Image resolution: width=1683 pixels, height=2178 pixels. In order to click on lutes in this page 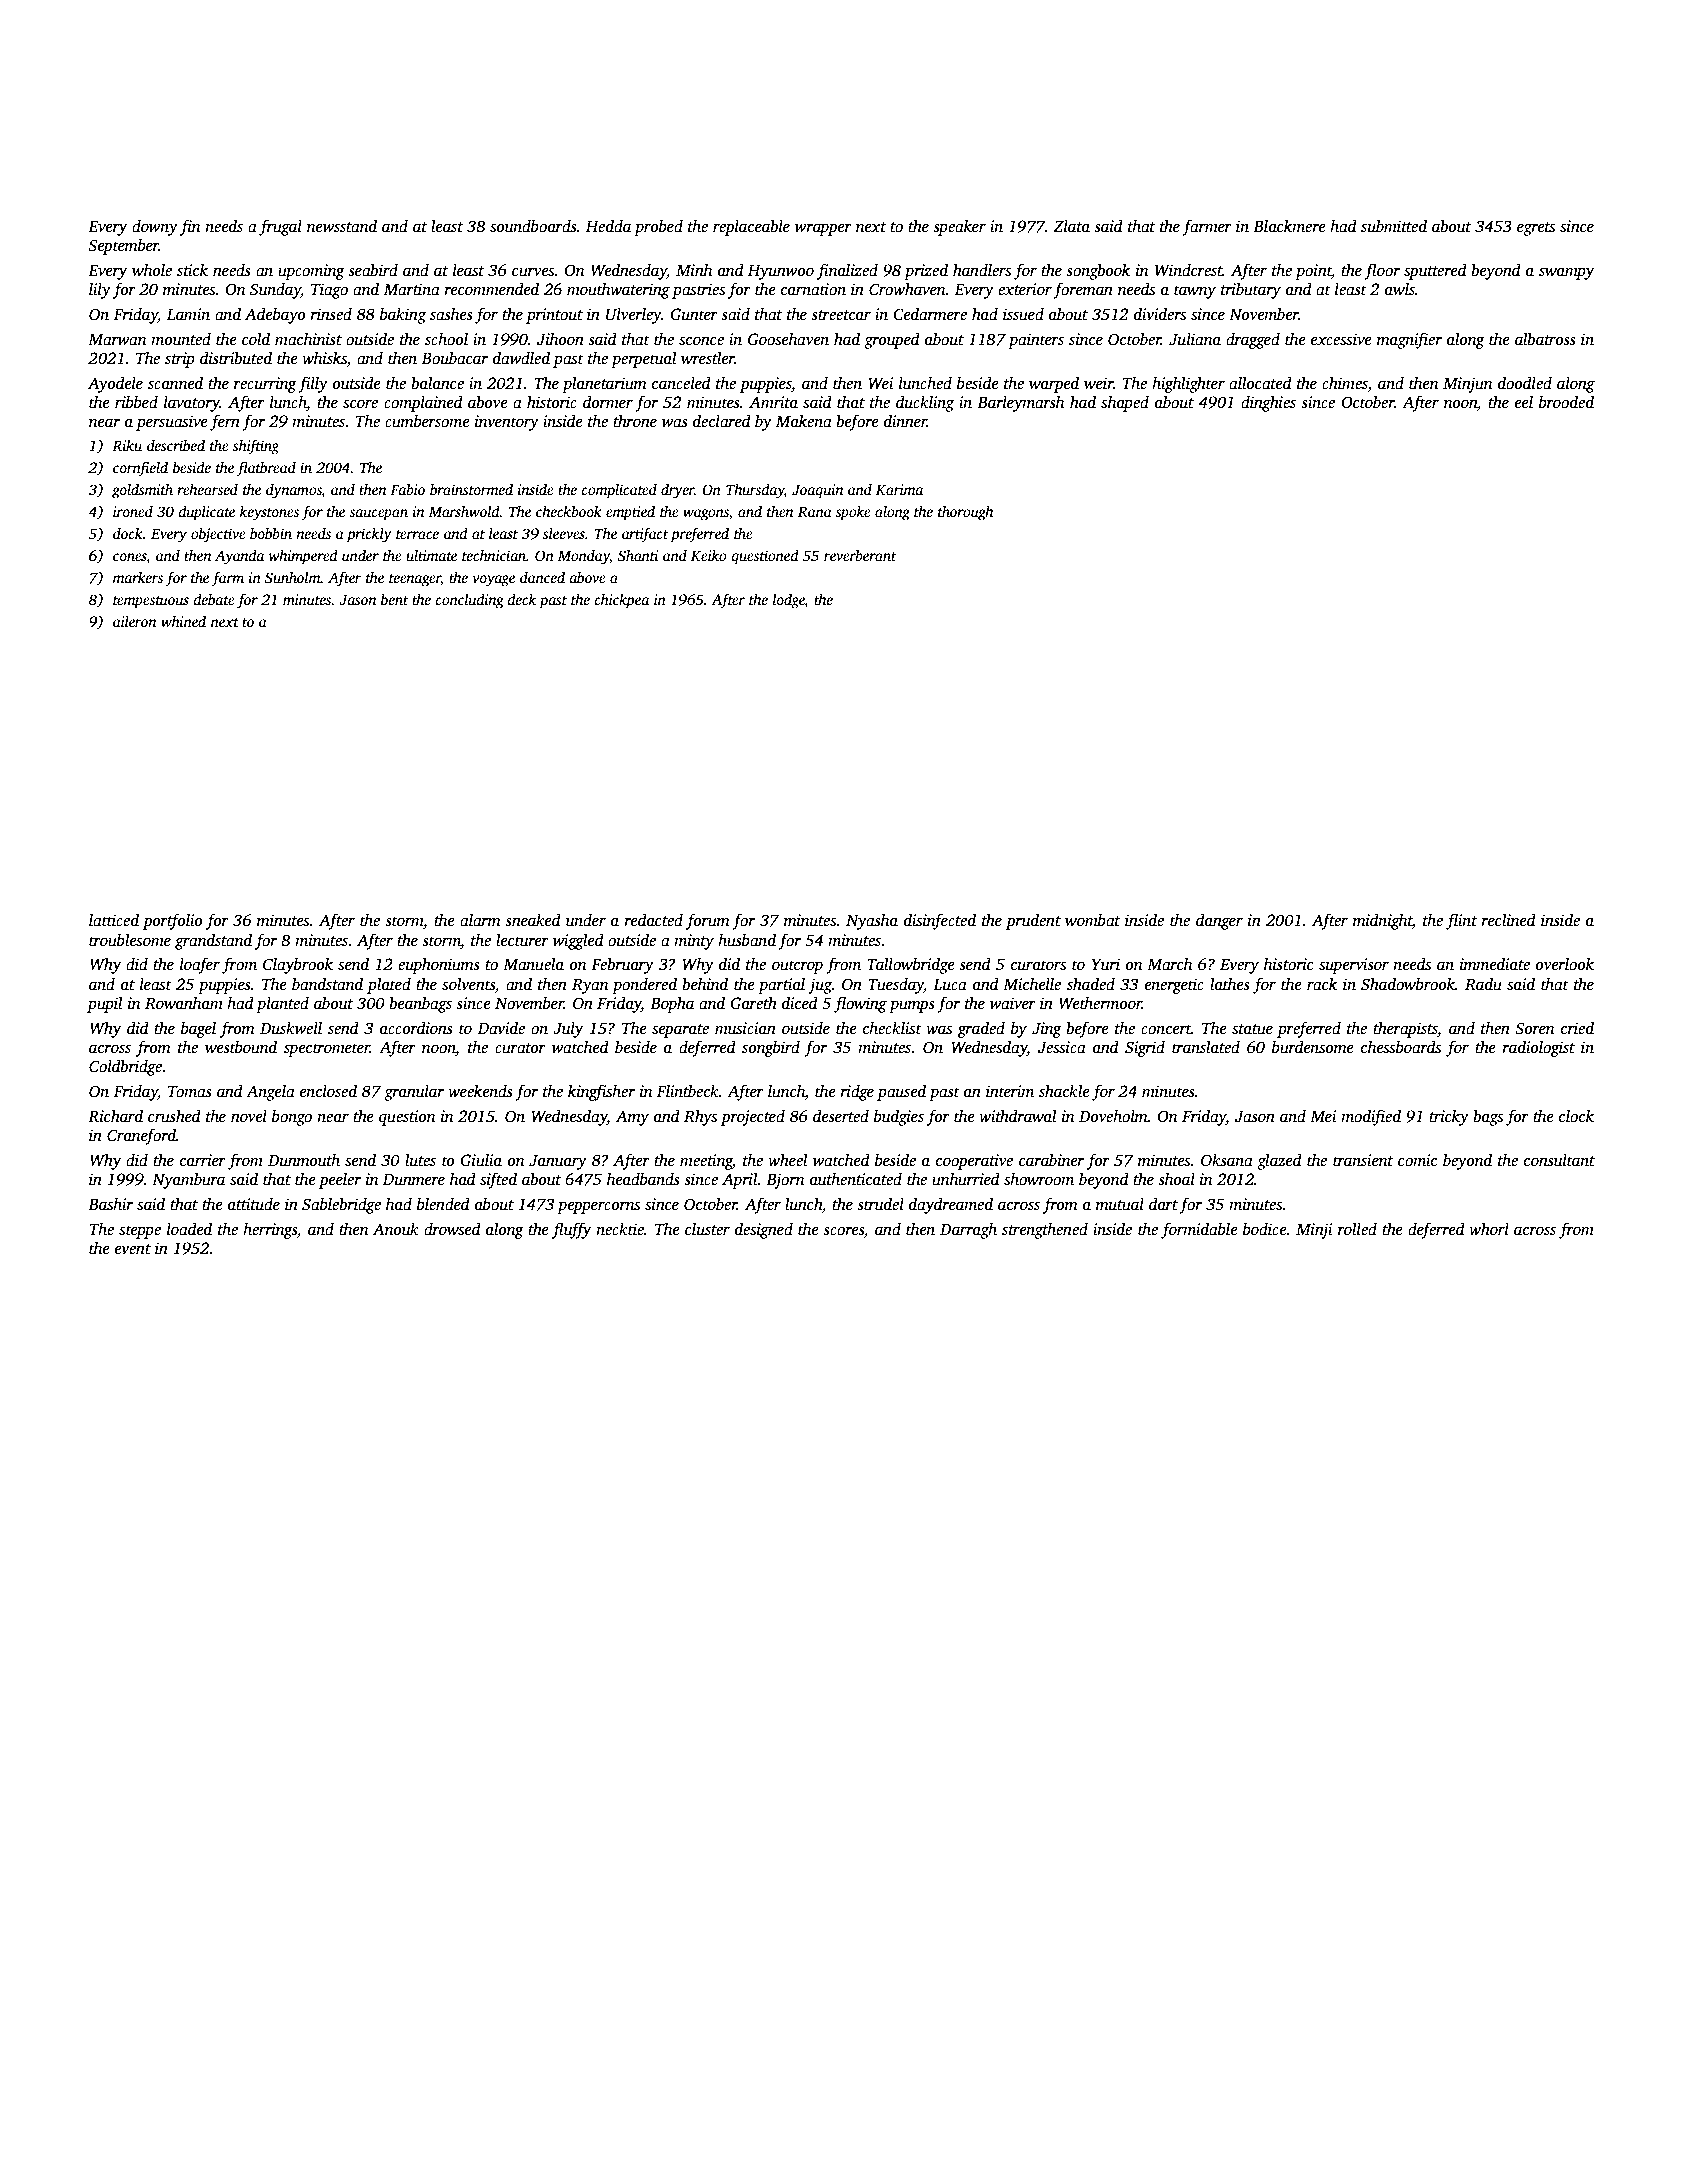, I will do `click(420, 1160)`.
